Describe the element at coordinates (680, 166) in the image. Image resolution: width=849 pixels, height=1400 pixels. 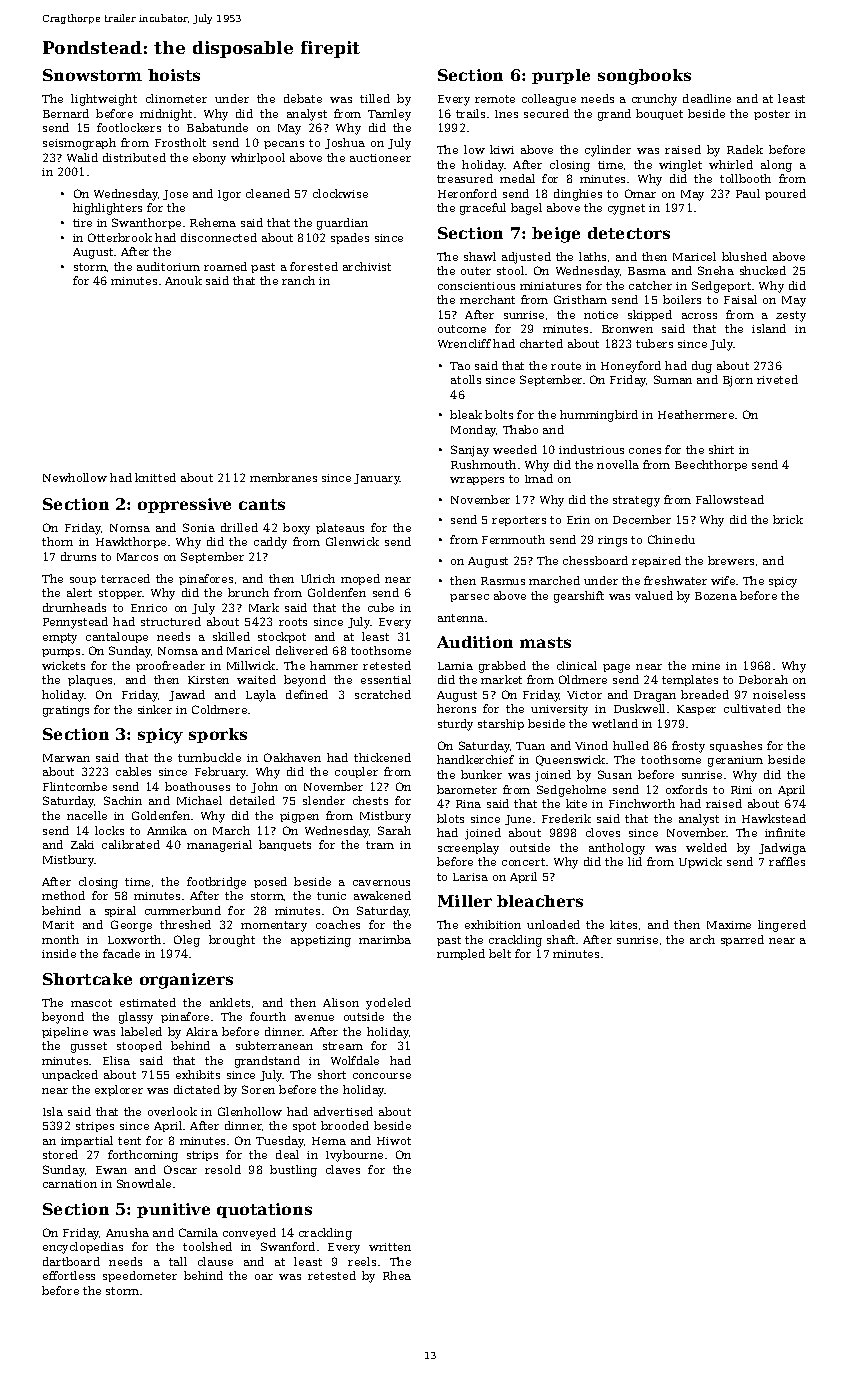
I see `winglet` at that location.
